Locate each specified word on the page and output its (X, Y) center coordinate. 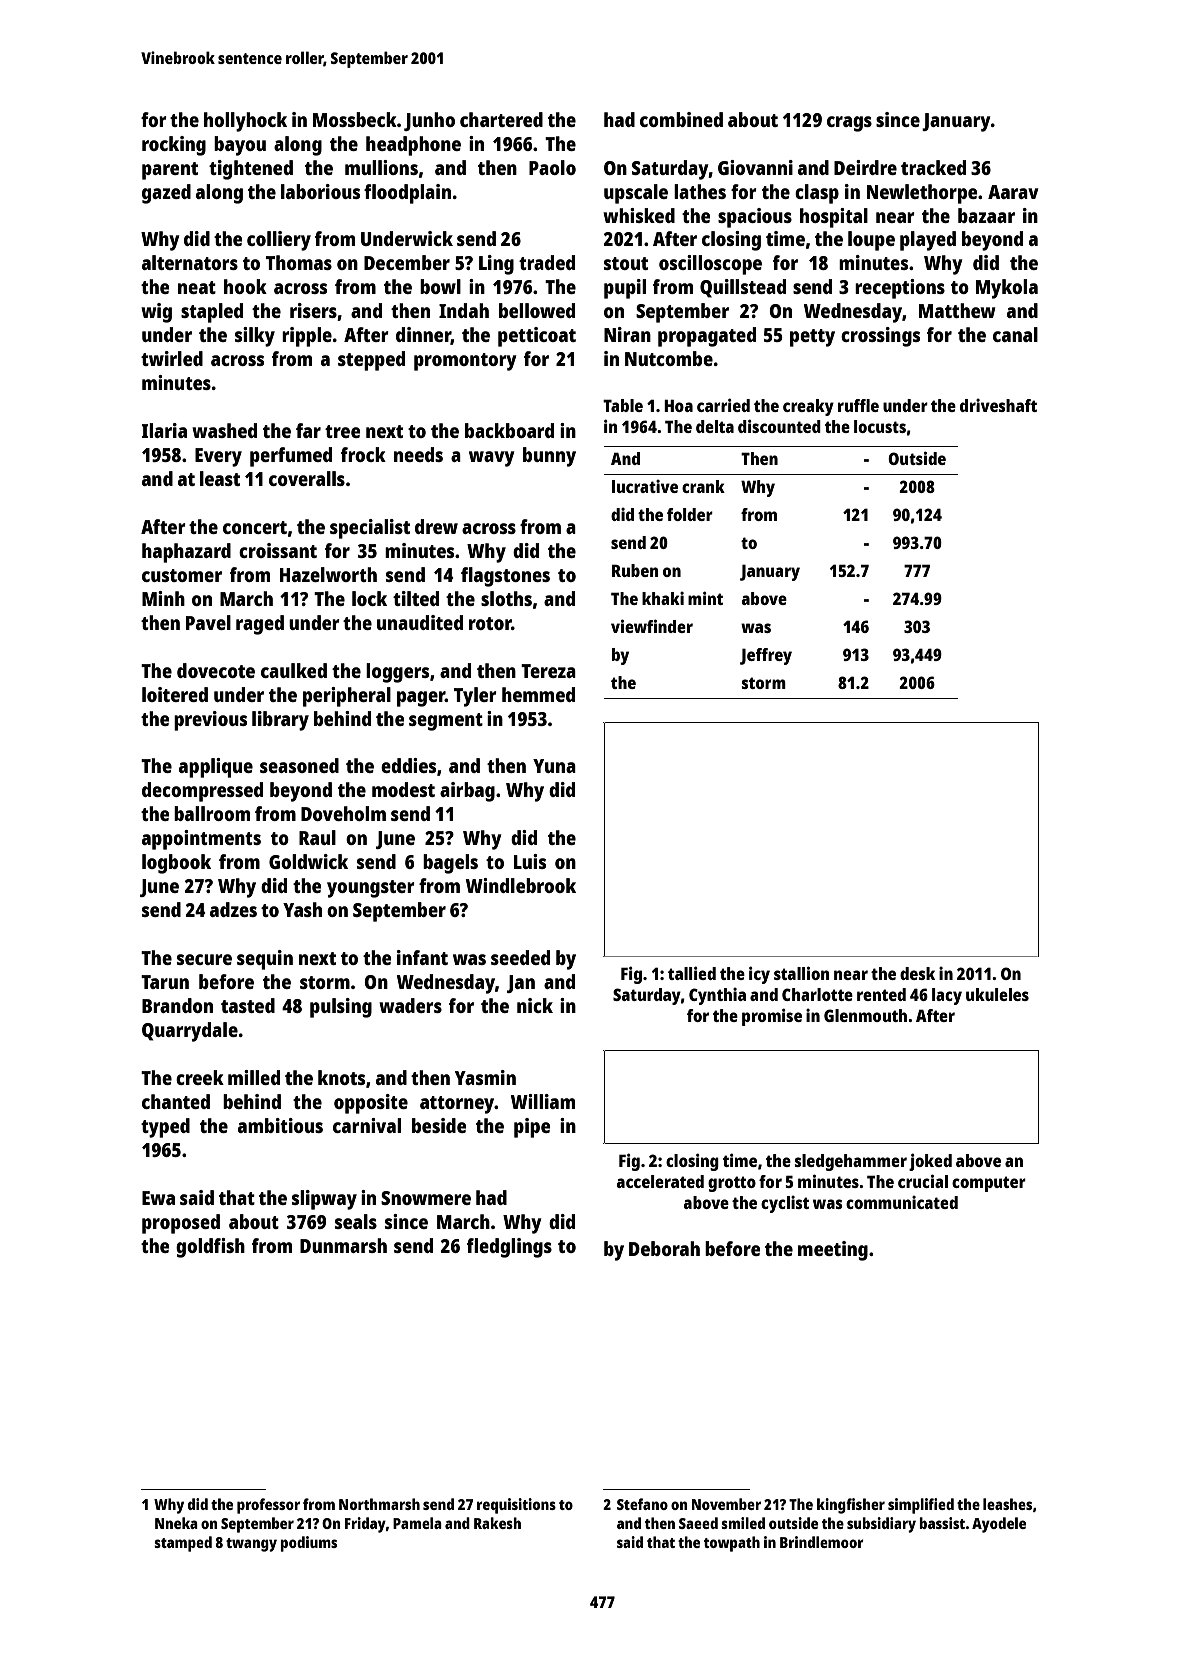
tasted (248, 1005)
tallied (692, 973)
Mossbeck (355, 119)
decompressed (202, 792)
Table (623, 405)
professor (268, 1506)
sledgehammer (851, 1162)
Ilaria (164, 430)
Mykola (1007, 289)
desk (917, 973)
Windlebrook (521, 885)
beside (439, 1125)
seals (356, 1221)
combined (681, 119)
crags (849, 124)
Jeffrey (766, 656)
